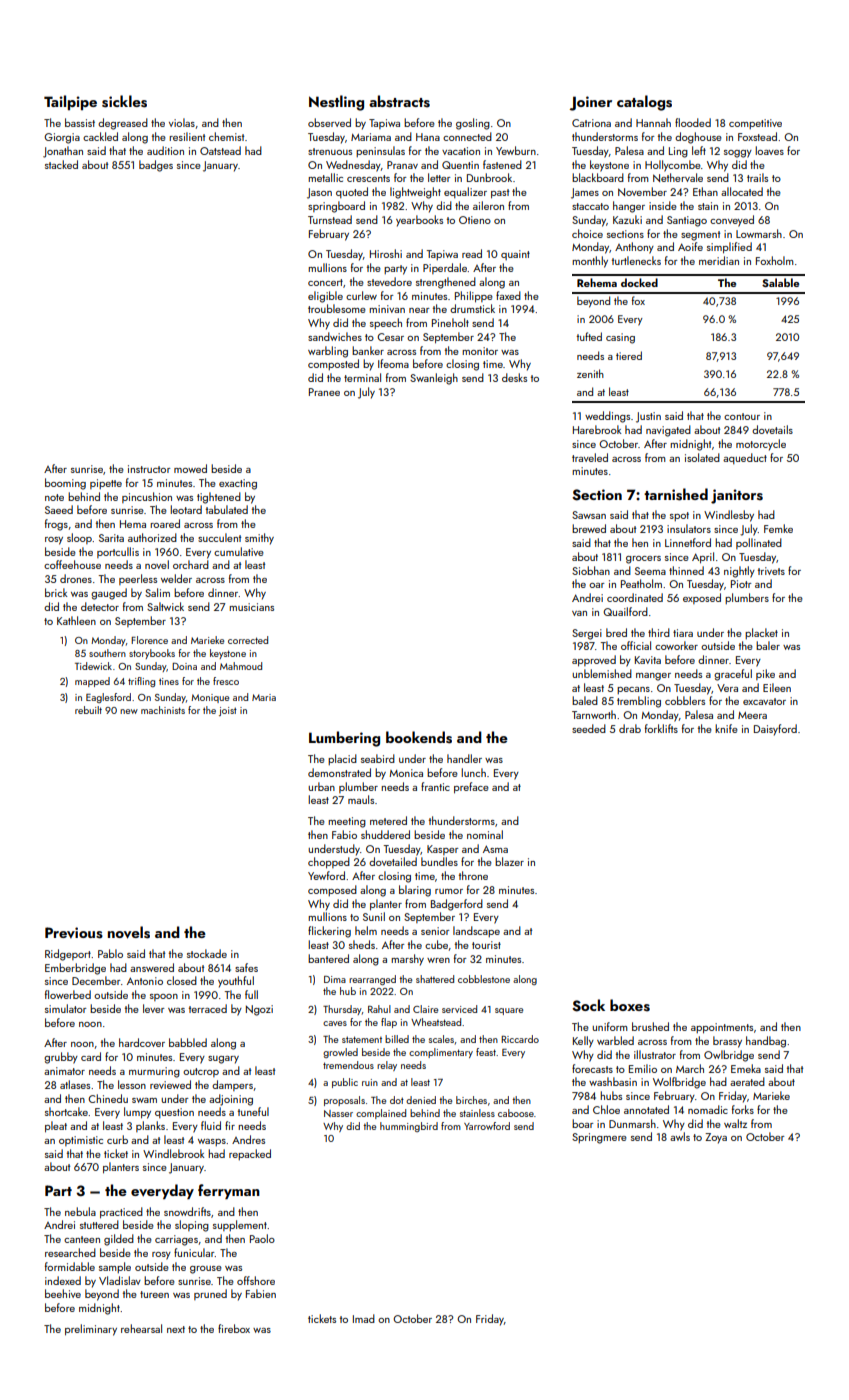 The image size is (849, 1400). What do you see at coordinates (735, 1123) in the screenshot?
I see `waltz` at bounding box center [735, 1123].
